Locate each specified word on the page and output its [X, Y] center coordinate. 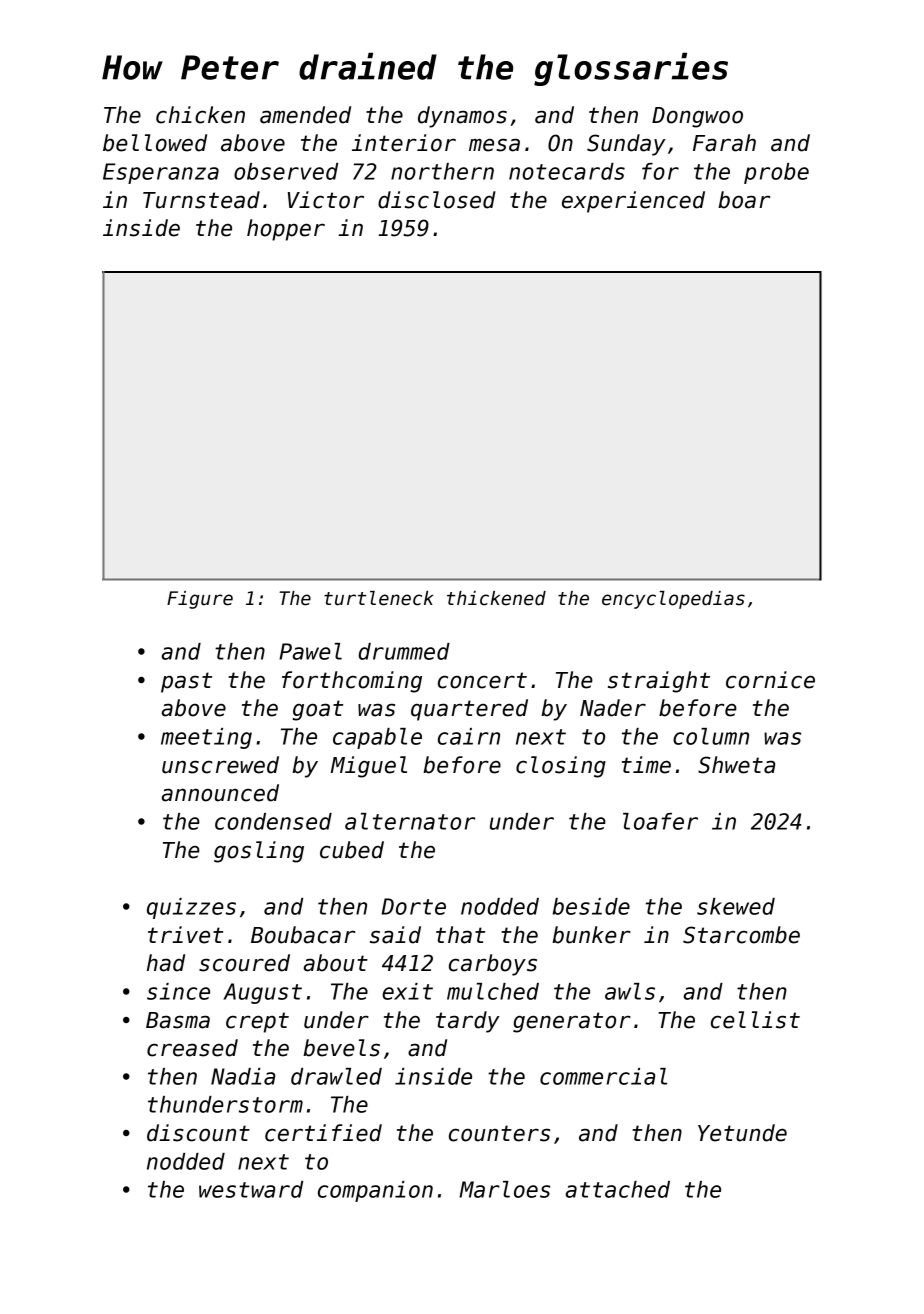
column [711, 736]
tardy [468, 1022]
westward [251, 1189]
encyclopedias [673, 600]
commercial [603, 1076]
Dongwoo [697, 117]
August [262, 993]
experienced [633, 202]
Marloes [504, 1189]
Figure [200, 600]
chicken [200, 115]
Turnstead [201, 200]
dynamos [462, 117]
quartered [469, 710]
